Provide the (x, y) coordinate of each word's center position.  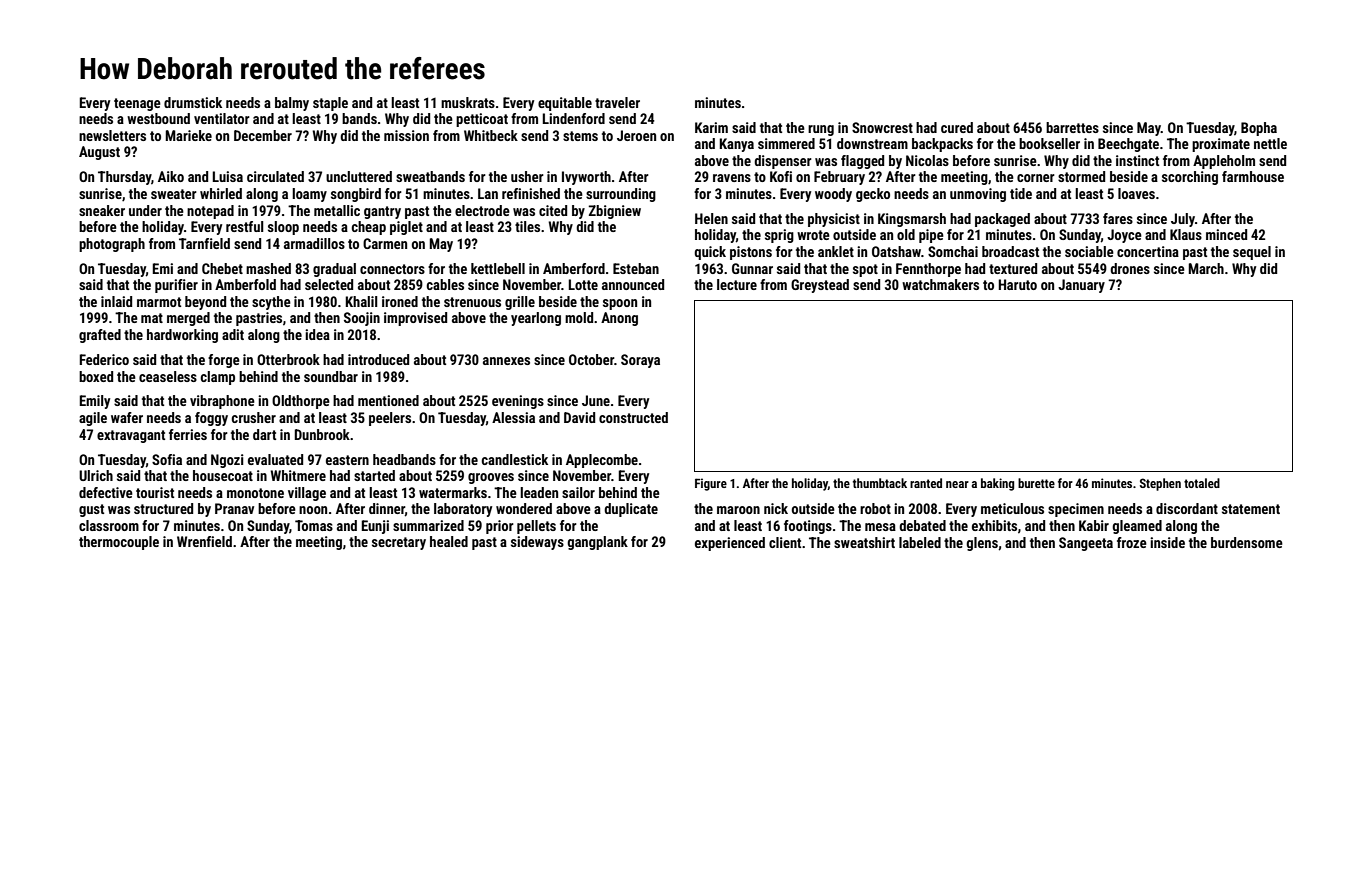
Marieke (189, 135)
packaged (1002, 220)
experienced (730, 544)
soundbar (331, 376)
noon (313, 510)
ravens (732, 178)
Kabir (1094, 525)
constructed (633, 417)
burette (1036, 483)
